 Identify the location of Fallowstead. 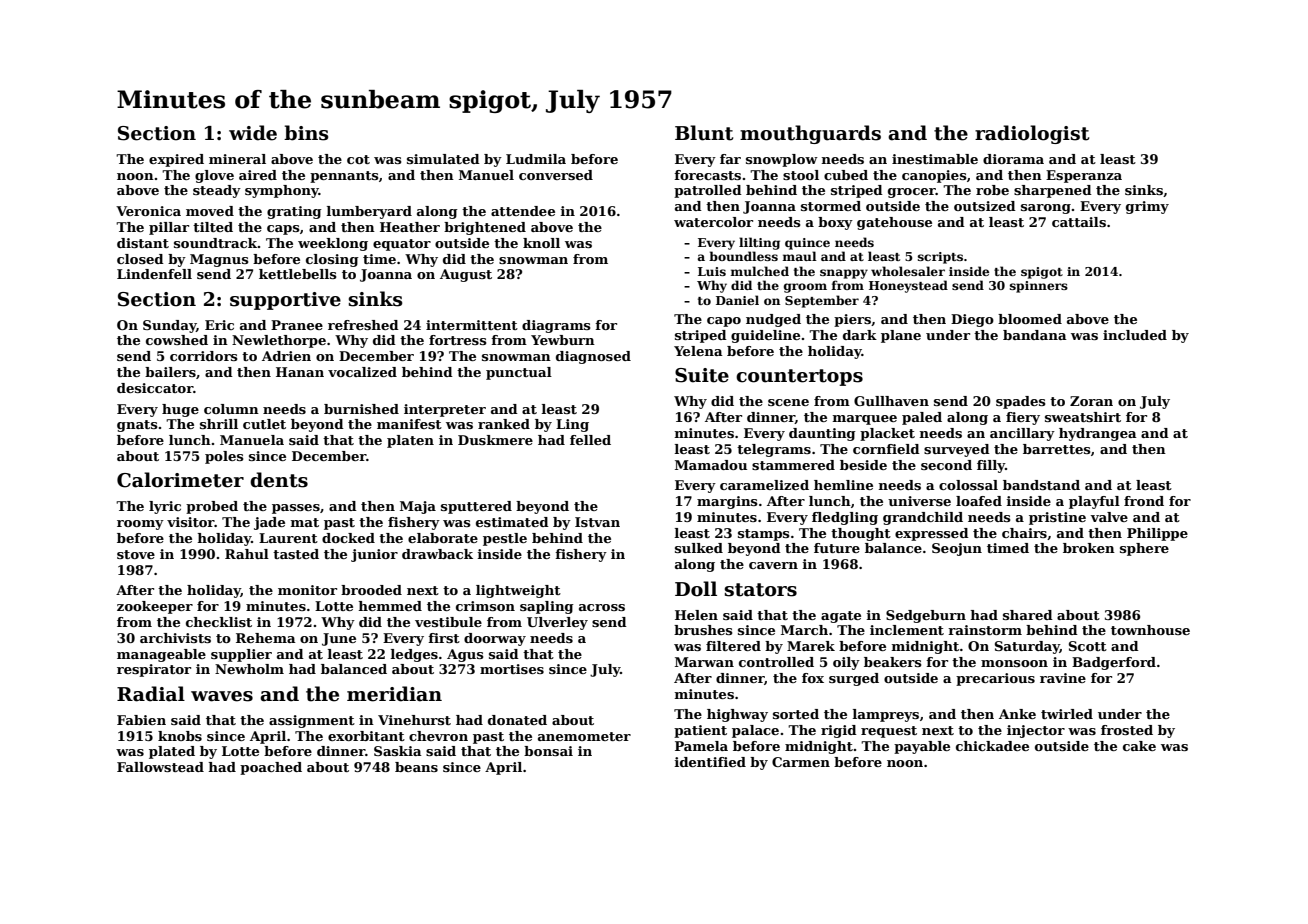
(160, 767).
